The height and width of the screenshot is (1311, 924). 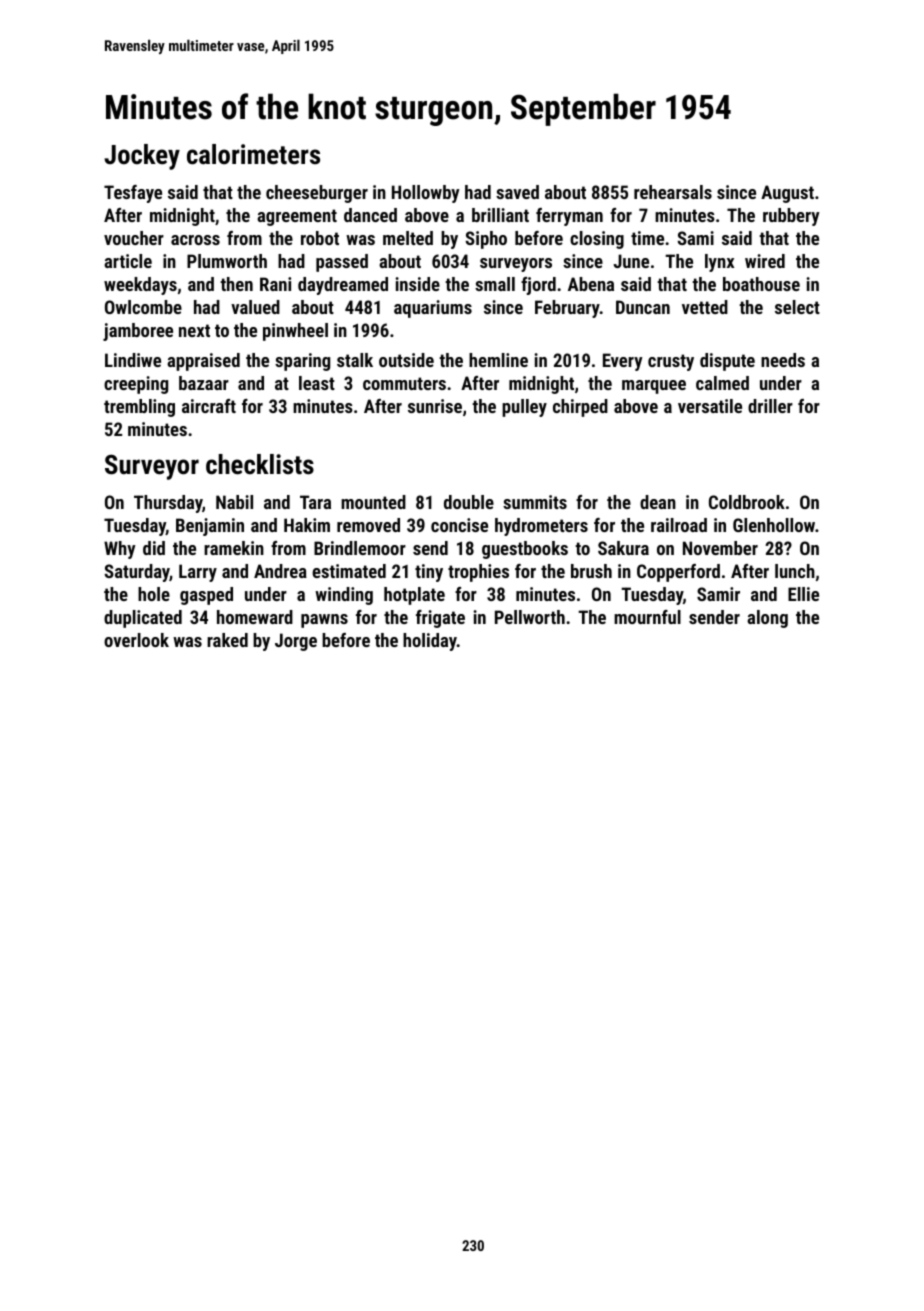 What do you see at coordinates (139, 408) in the screenshot?
I see `trembling` at bounding box center [139, 408].
